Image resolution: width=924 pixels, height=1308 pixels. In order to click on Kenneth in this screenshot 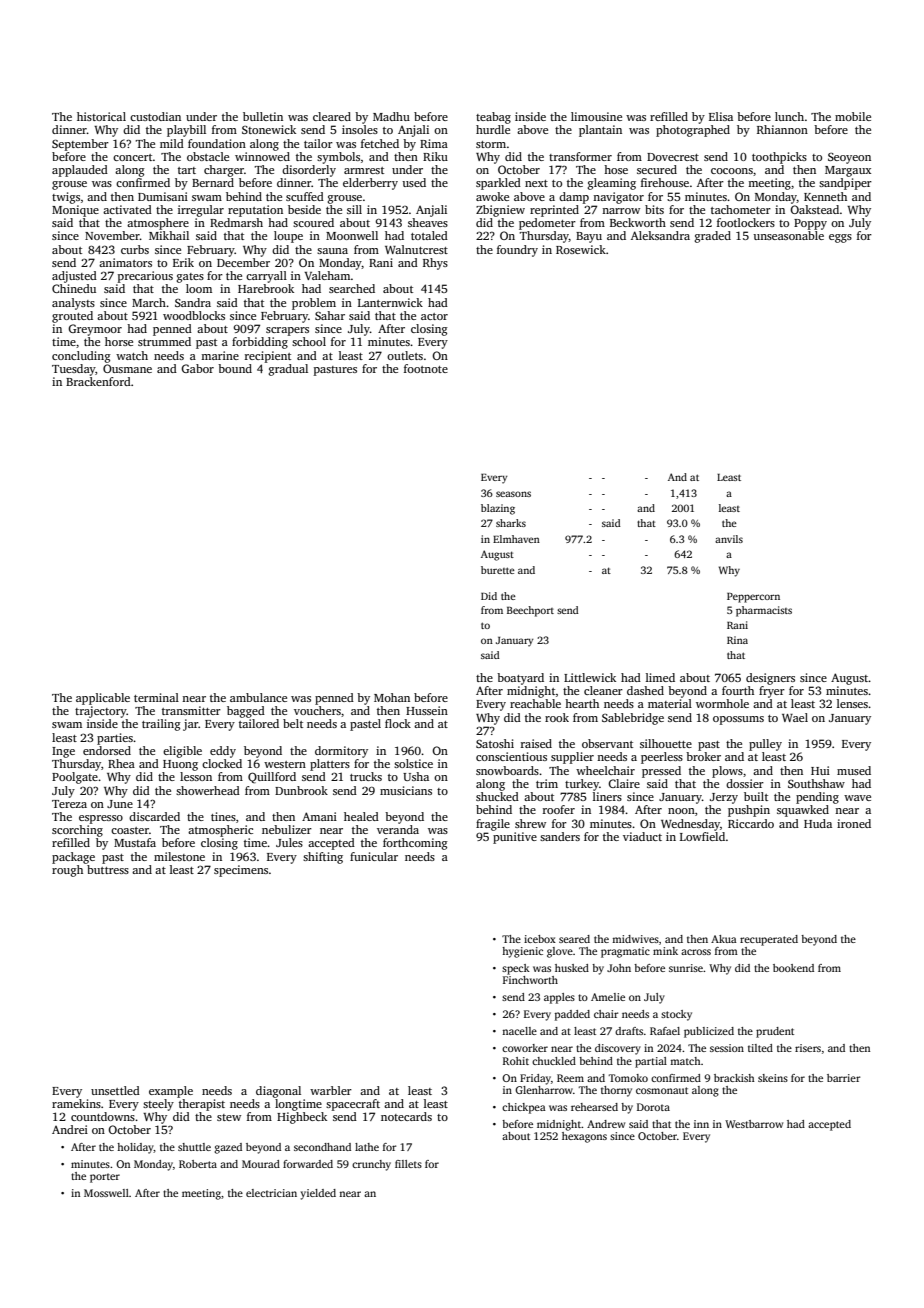, I will do `click(825, 196)`.
